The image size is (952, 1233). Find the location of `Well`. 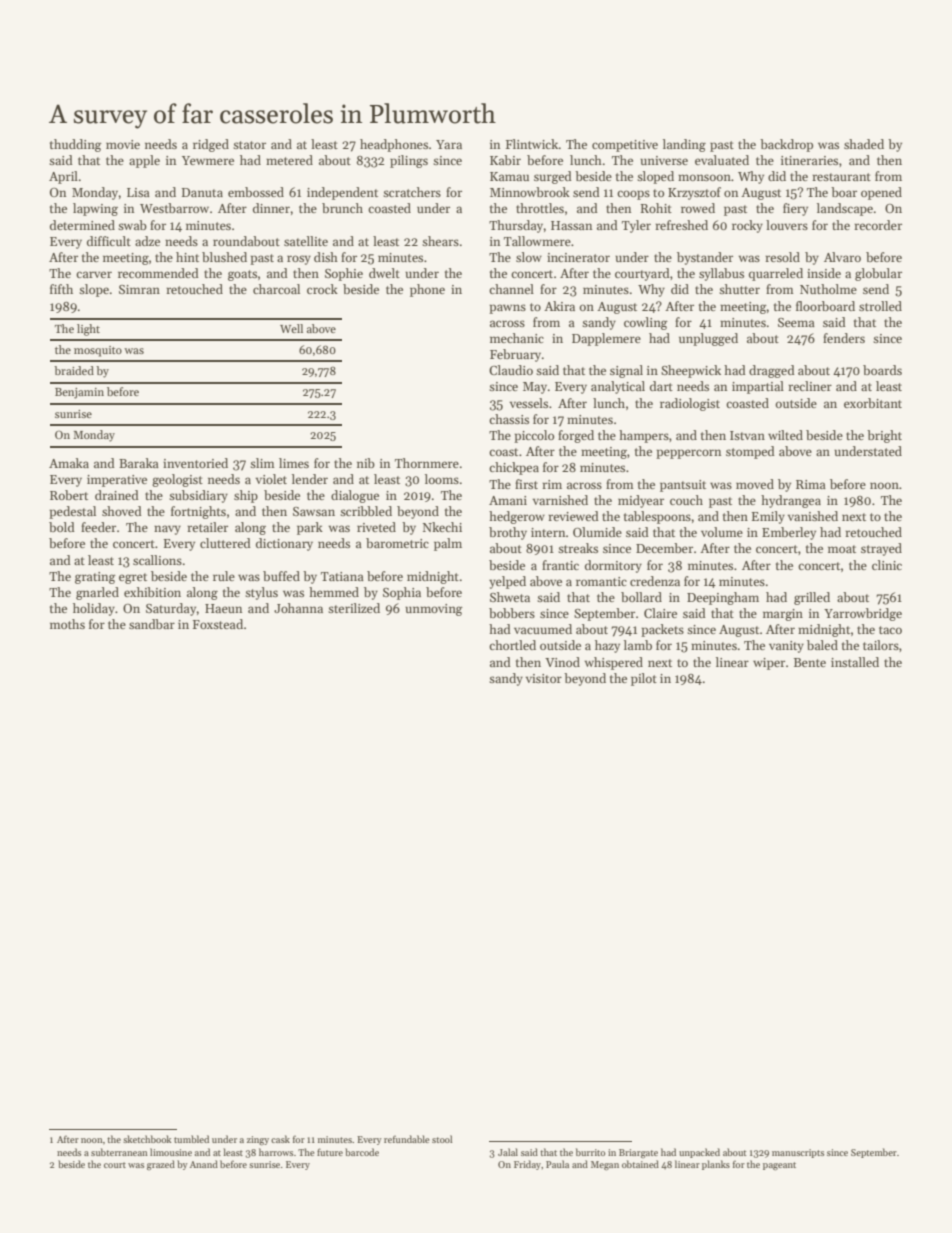

Well is located at coordinates (291, 328).
